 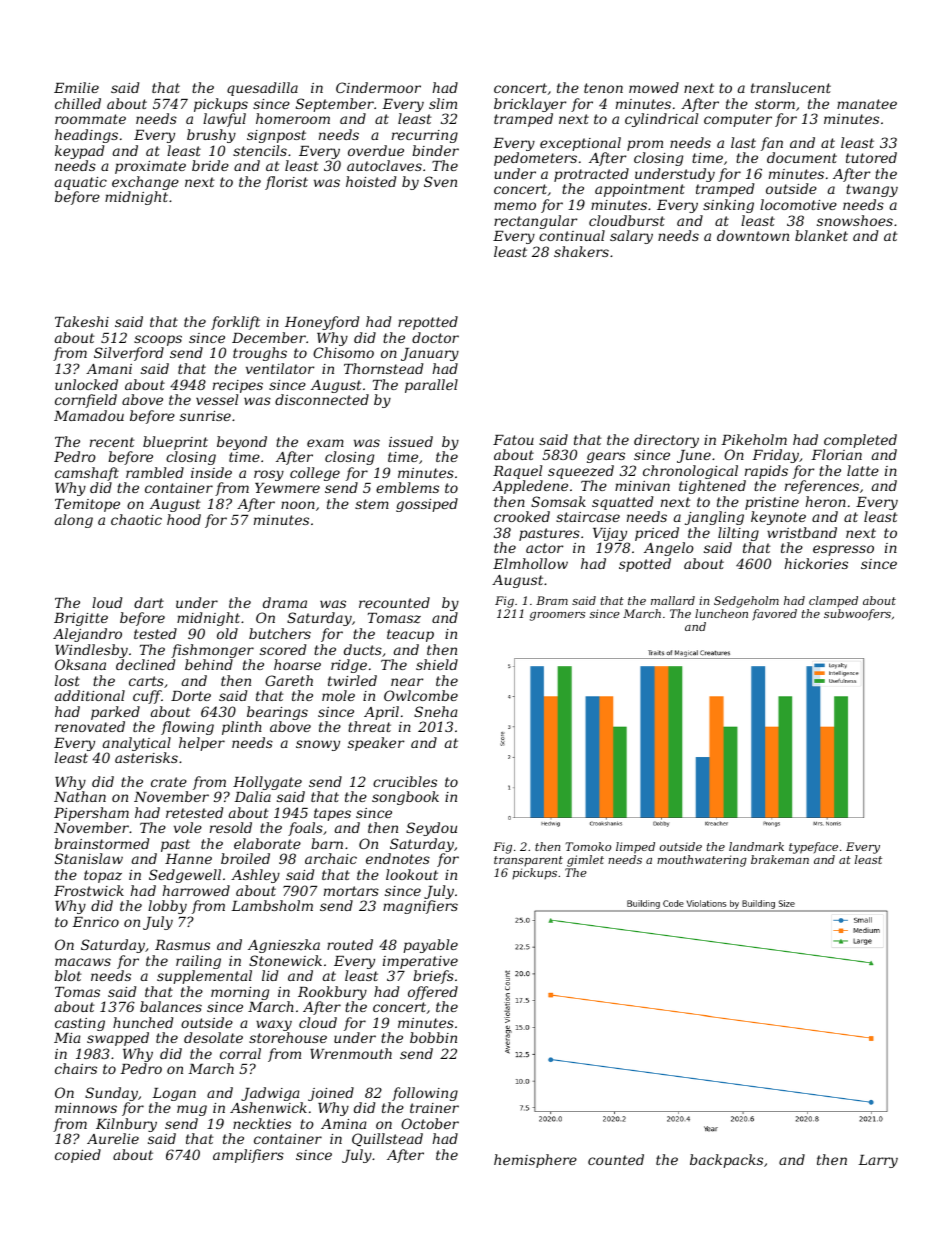 What do you see at coordinates (272, 905) in the page?
I see `Lambsholm` at bounding box center [272, 905].
